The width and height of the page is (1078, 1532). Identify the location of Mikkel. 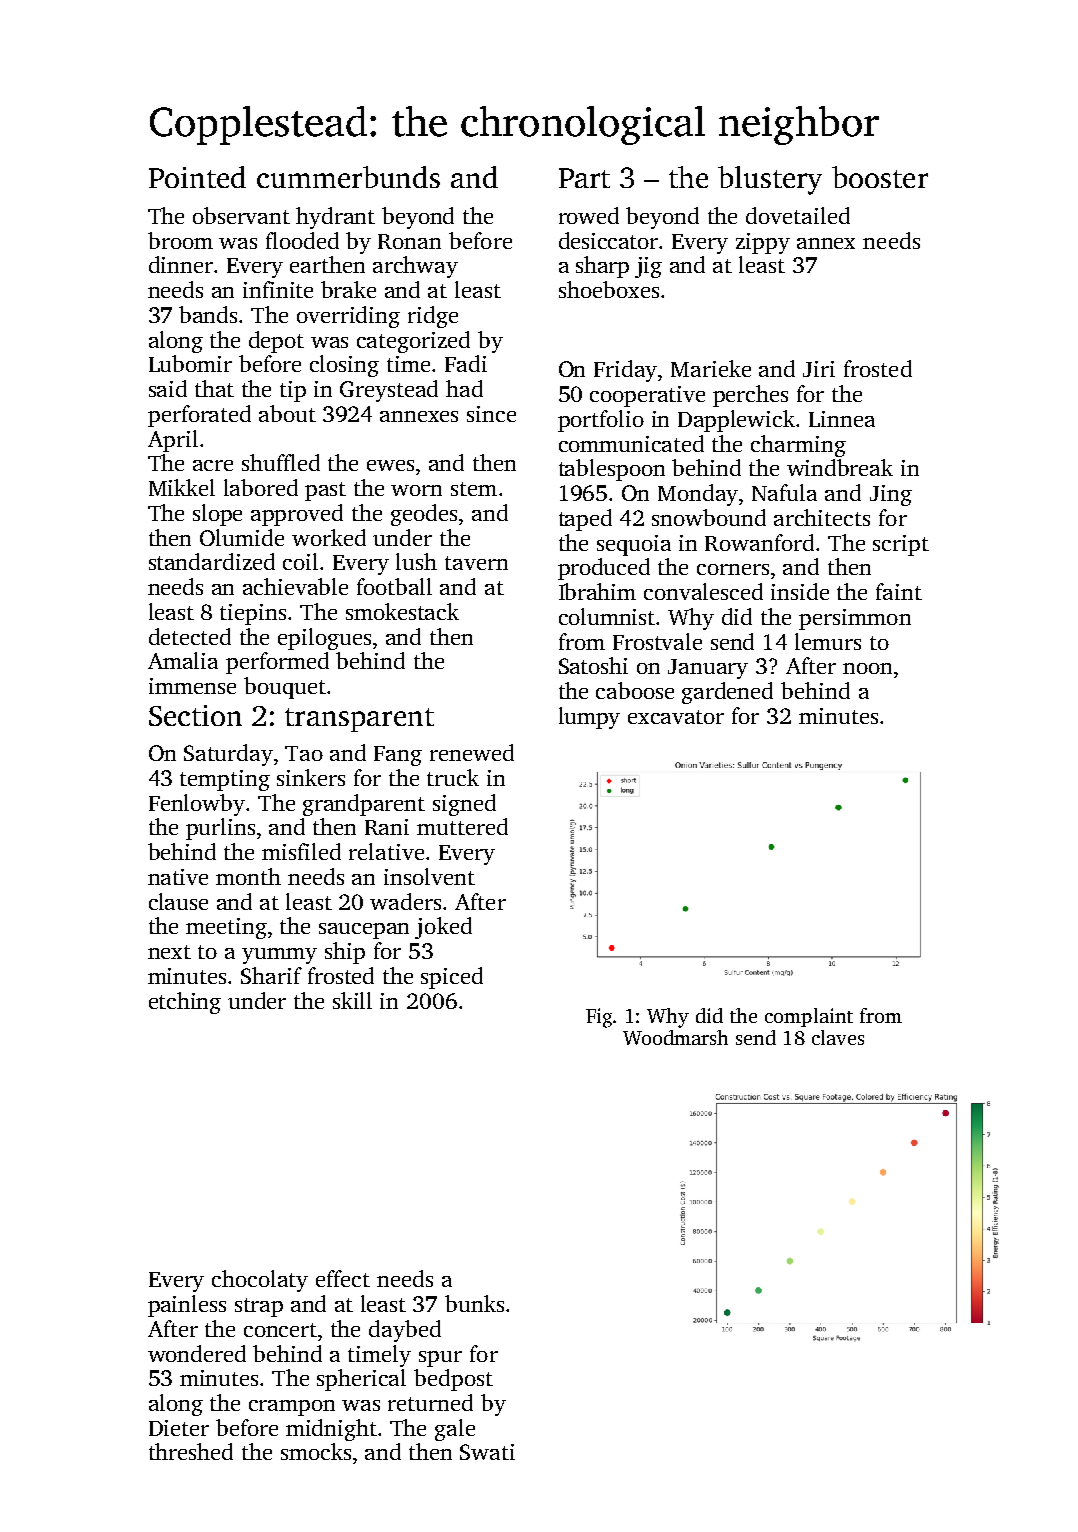
(182, 487).
